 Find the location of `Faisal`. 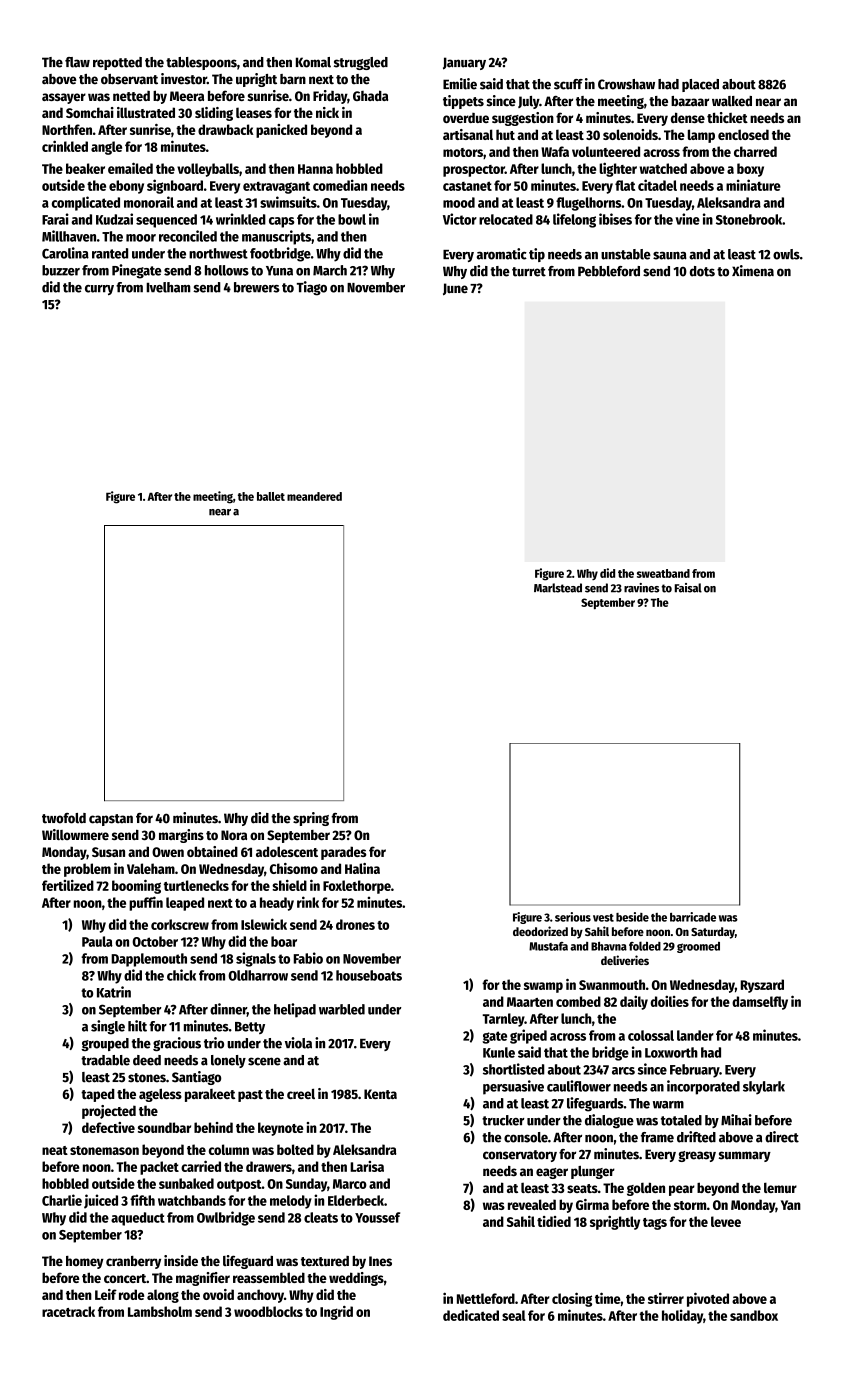

Faisal is located at coordinates (688, 588).
